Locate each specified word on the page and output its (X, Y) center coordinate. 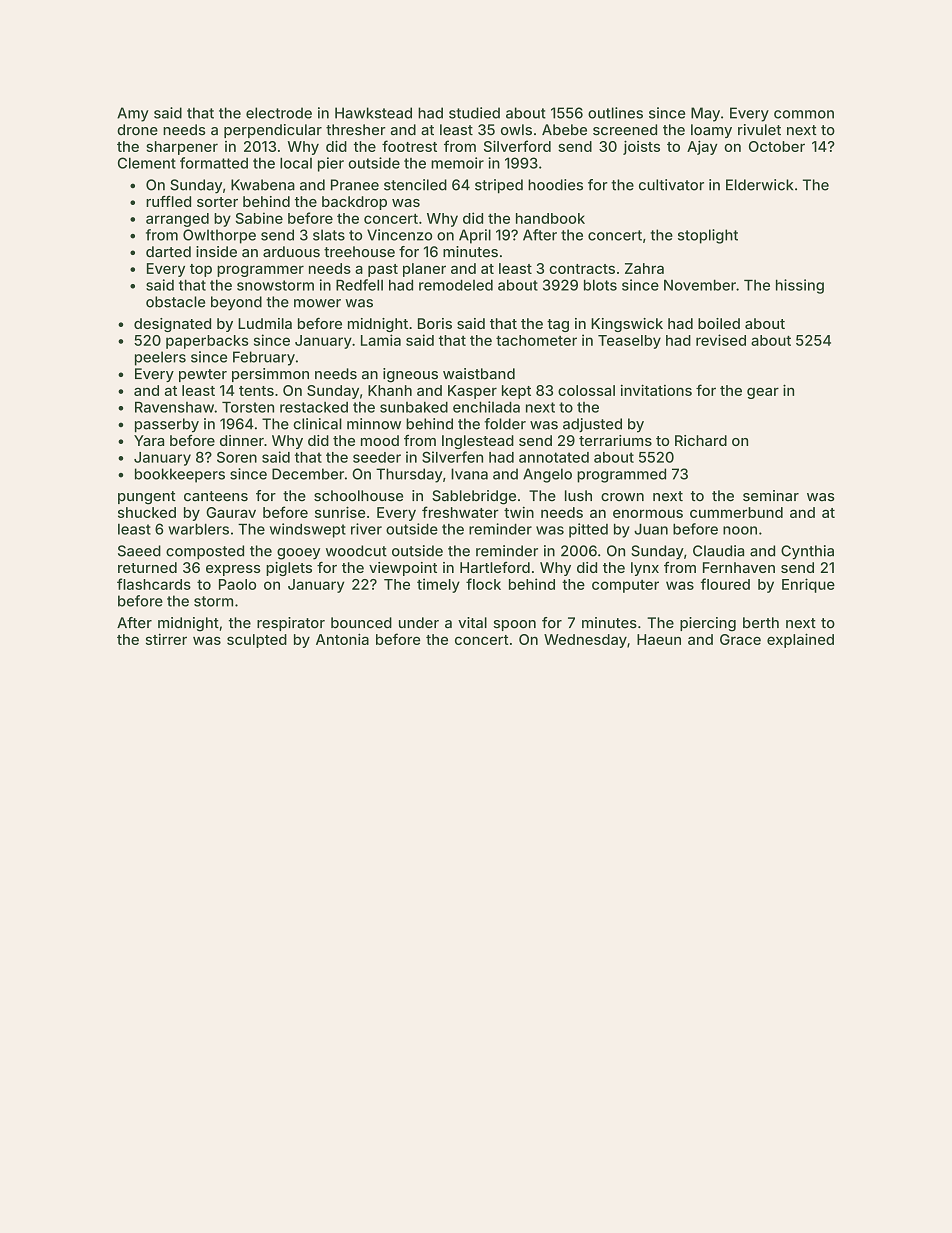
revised (721, 340)
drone (137, 130)
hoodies (555, 185)
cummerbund (736, 512)
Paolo (237, 584)
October (777, 146)
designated (172, 325)
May (705, 114)
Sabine (259, 218)
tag (558, 325)
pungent (146, 498)
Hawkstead (373, 113)
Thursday (409, 475)
